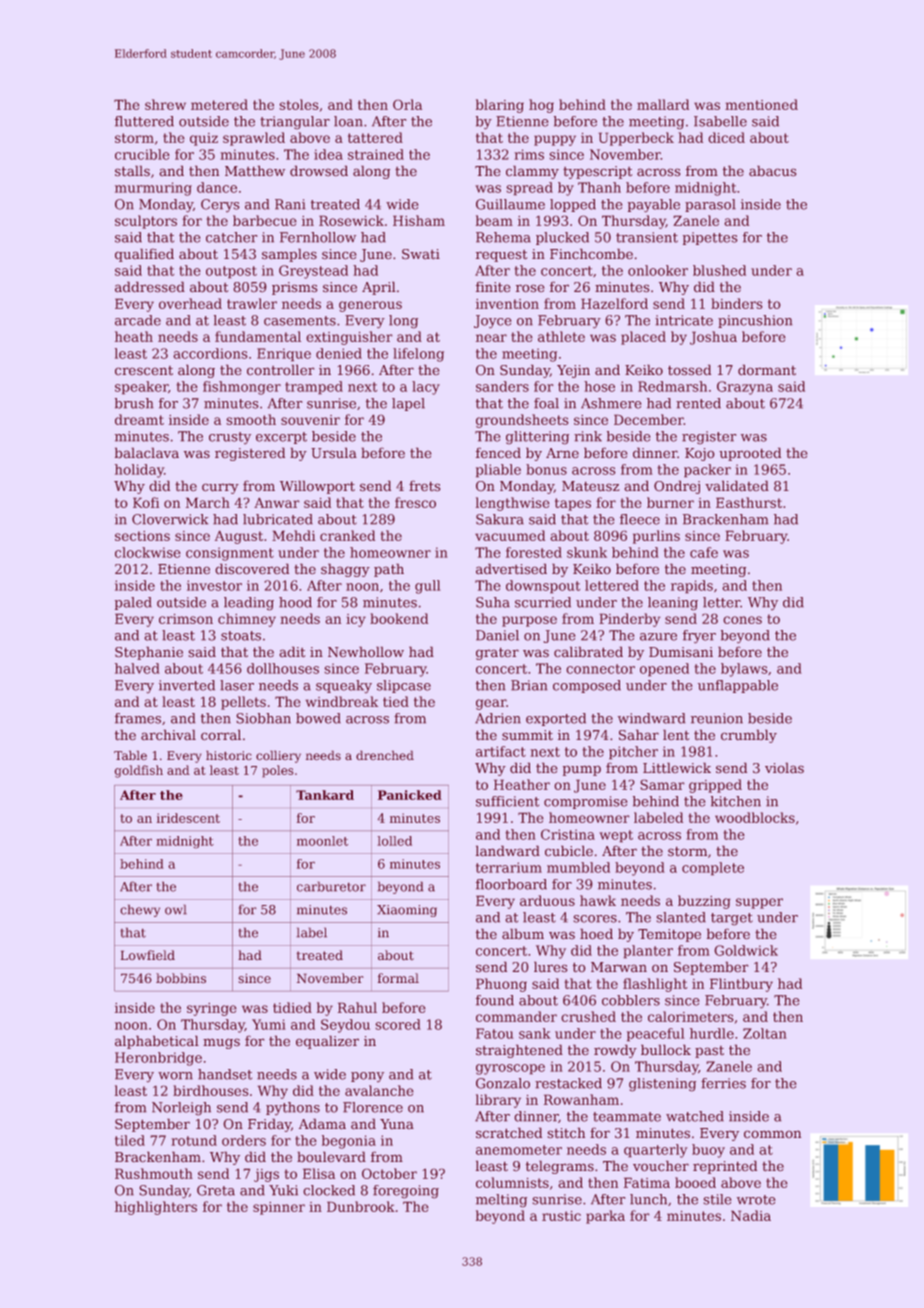 Image resolution: width=924 pixels, height=1308 pixels. I want to click on bylaws, so click(744, 670).
